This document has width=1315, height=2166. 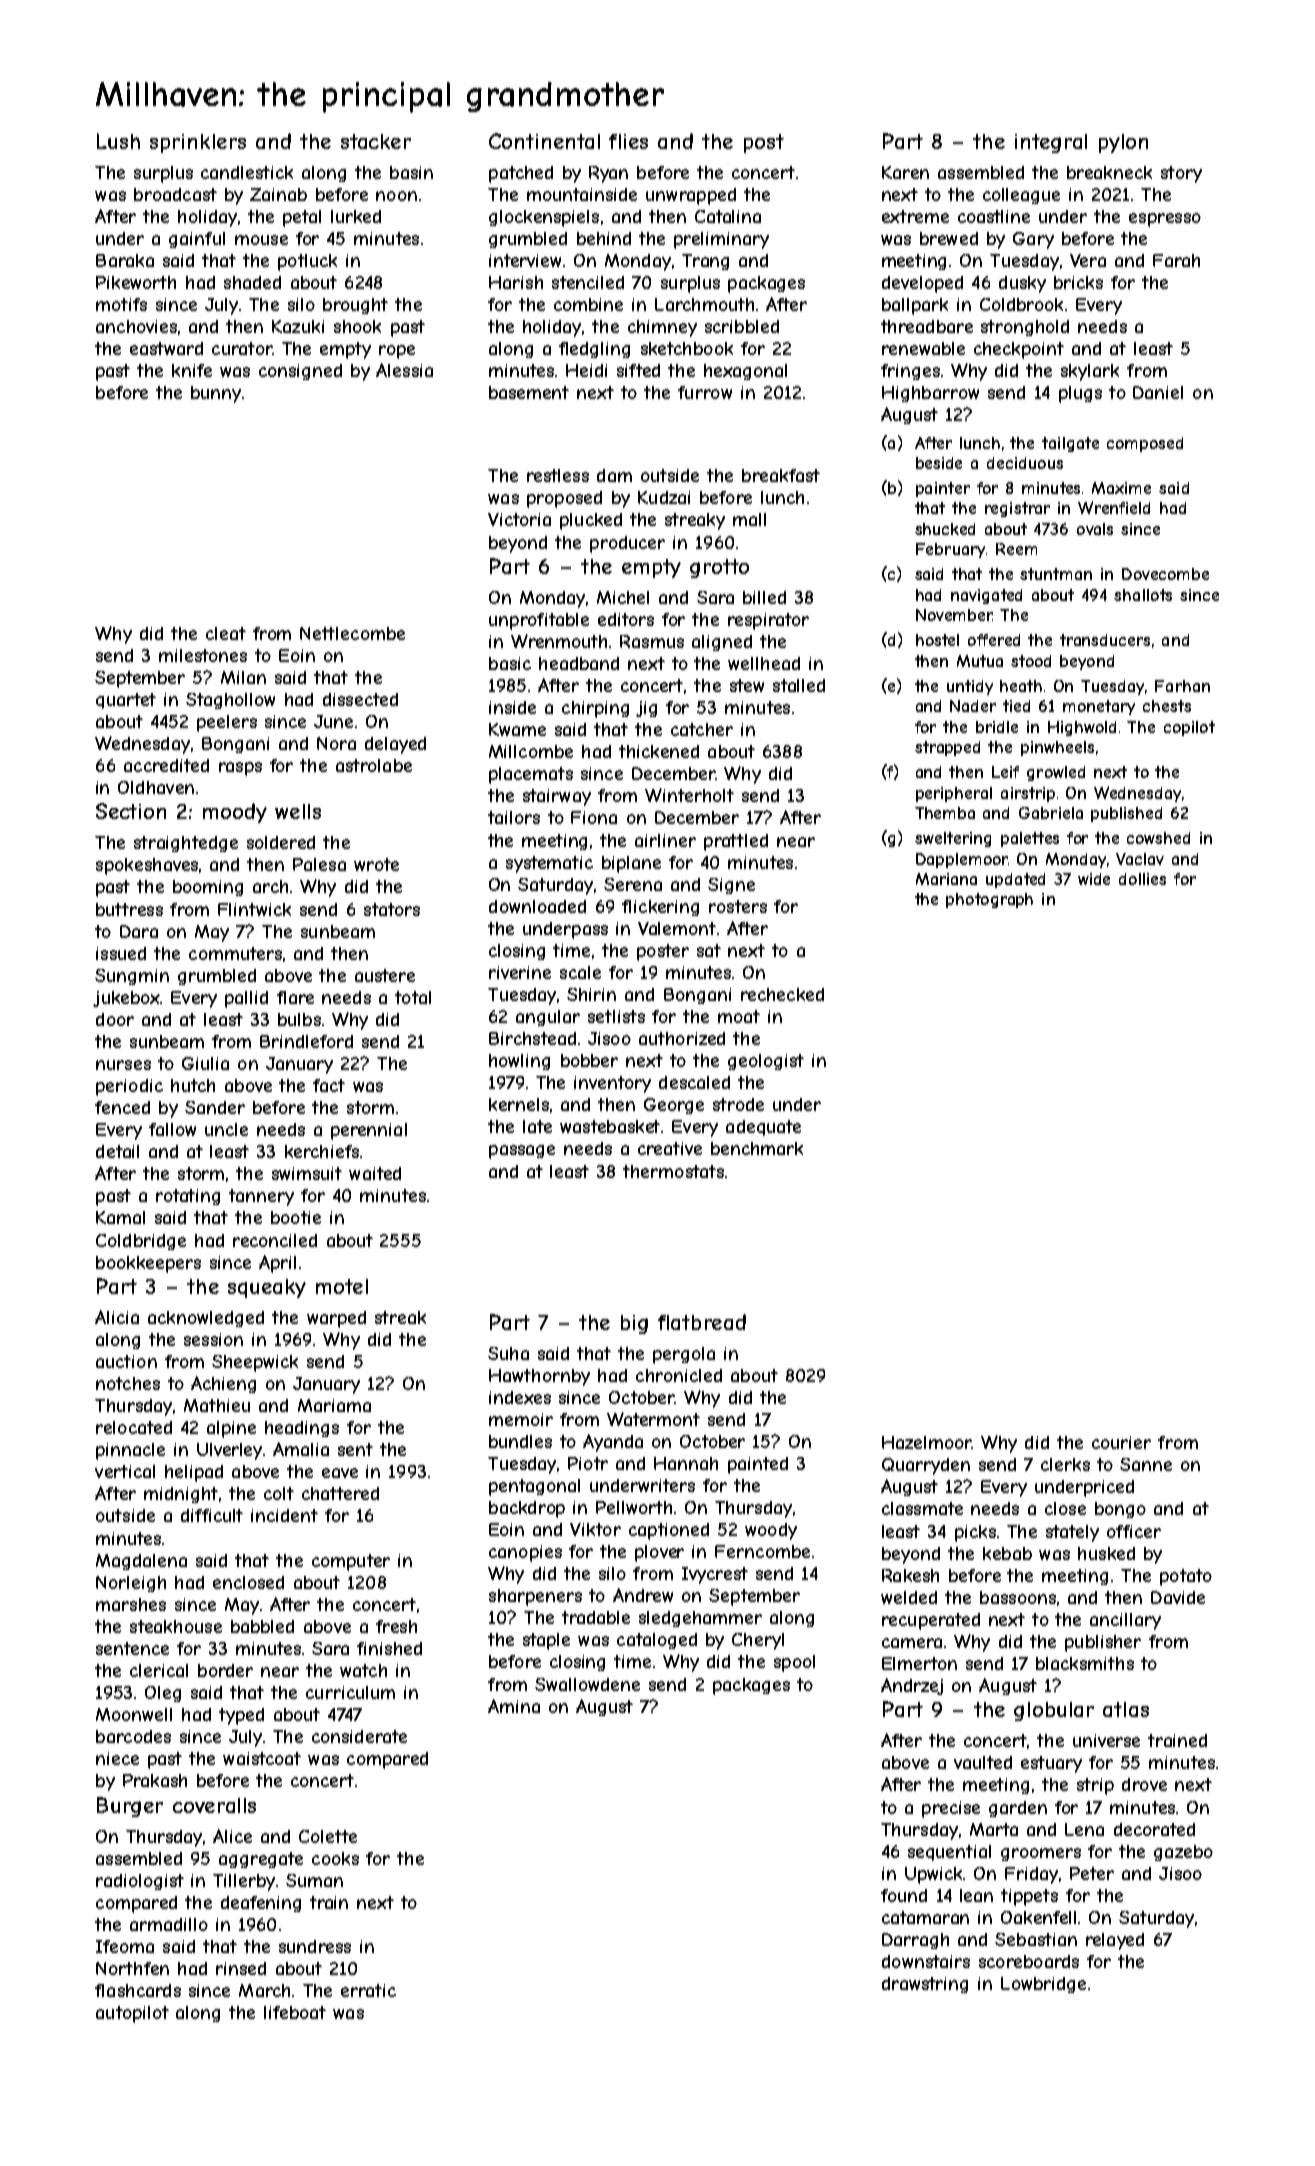 I want to click on moody, so click(x=235, y=813).
